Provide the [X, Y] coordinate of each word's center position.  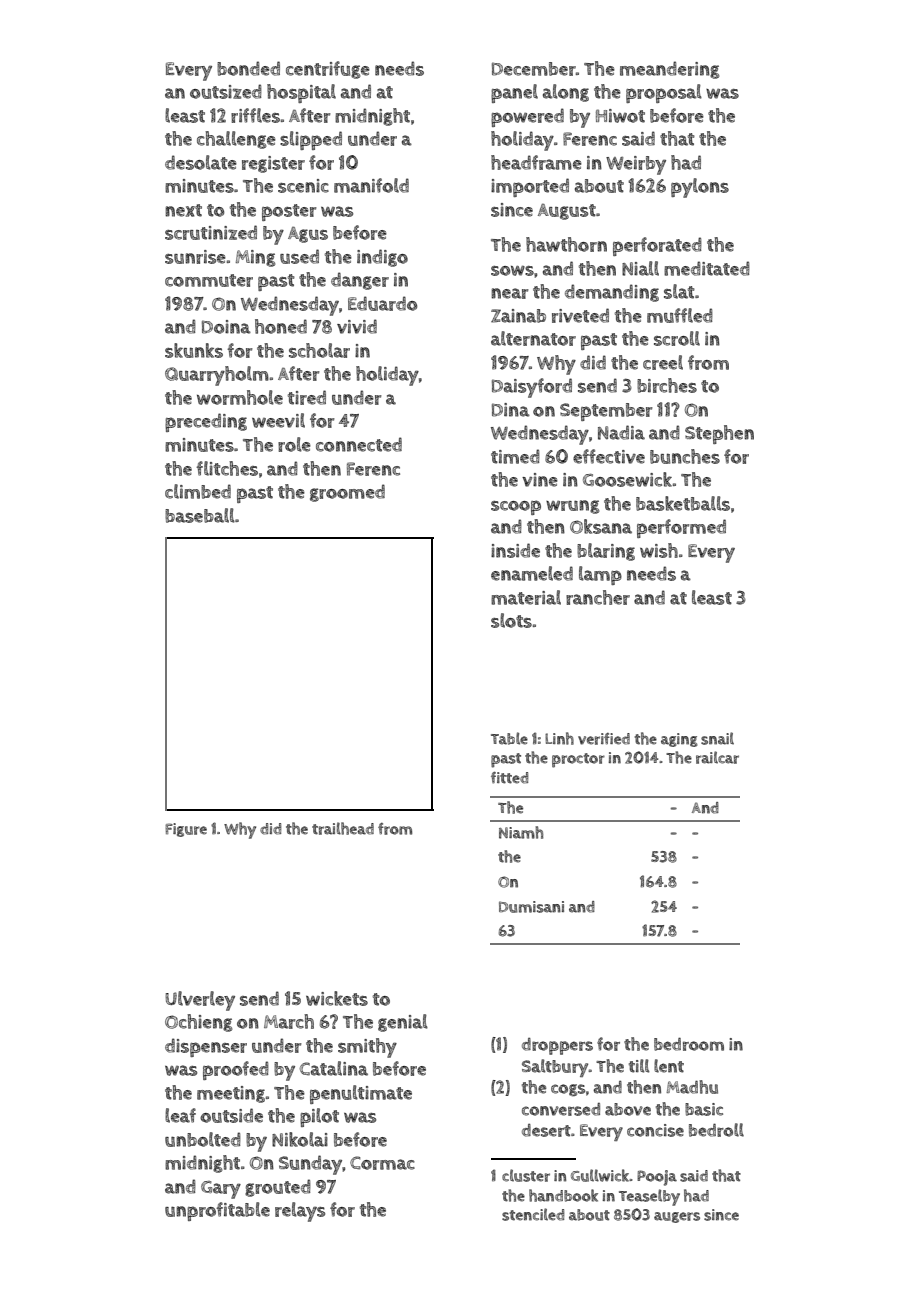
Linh [559, 738]
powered [527, 117]
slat [679, 291]
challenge [236, 140]
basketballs [683, 503]
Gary [221, 1190]
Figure [186, 830]
